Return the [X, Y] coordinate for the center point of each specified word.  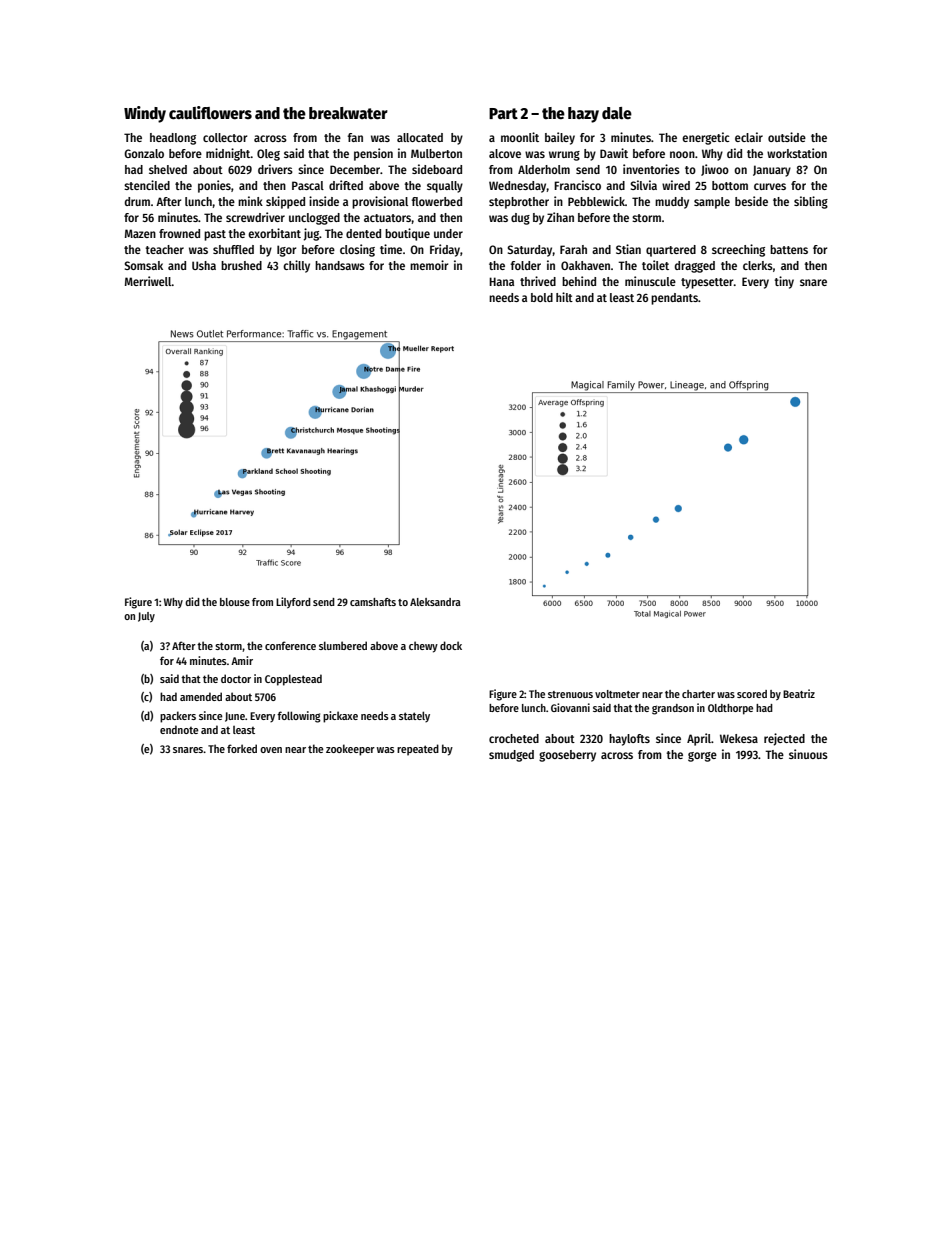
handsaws [340, 265]
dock [451, 645]
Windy [145, 114]
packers [178, 717]
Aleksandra [435, 602]
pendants [674, 299]
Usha [204, 265]
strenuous [570, 694]
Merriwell [148, 281]
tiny [784, 282]
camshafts [373, 602]
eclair [749, 137]
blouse [235, 602]
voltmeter [617, 694]
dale [617, 113]
